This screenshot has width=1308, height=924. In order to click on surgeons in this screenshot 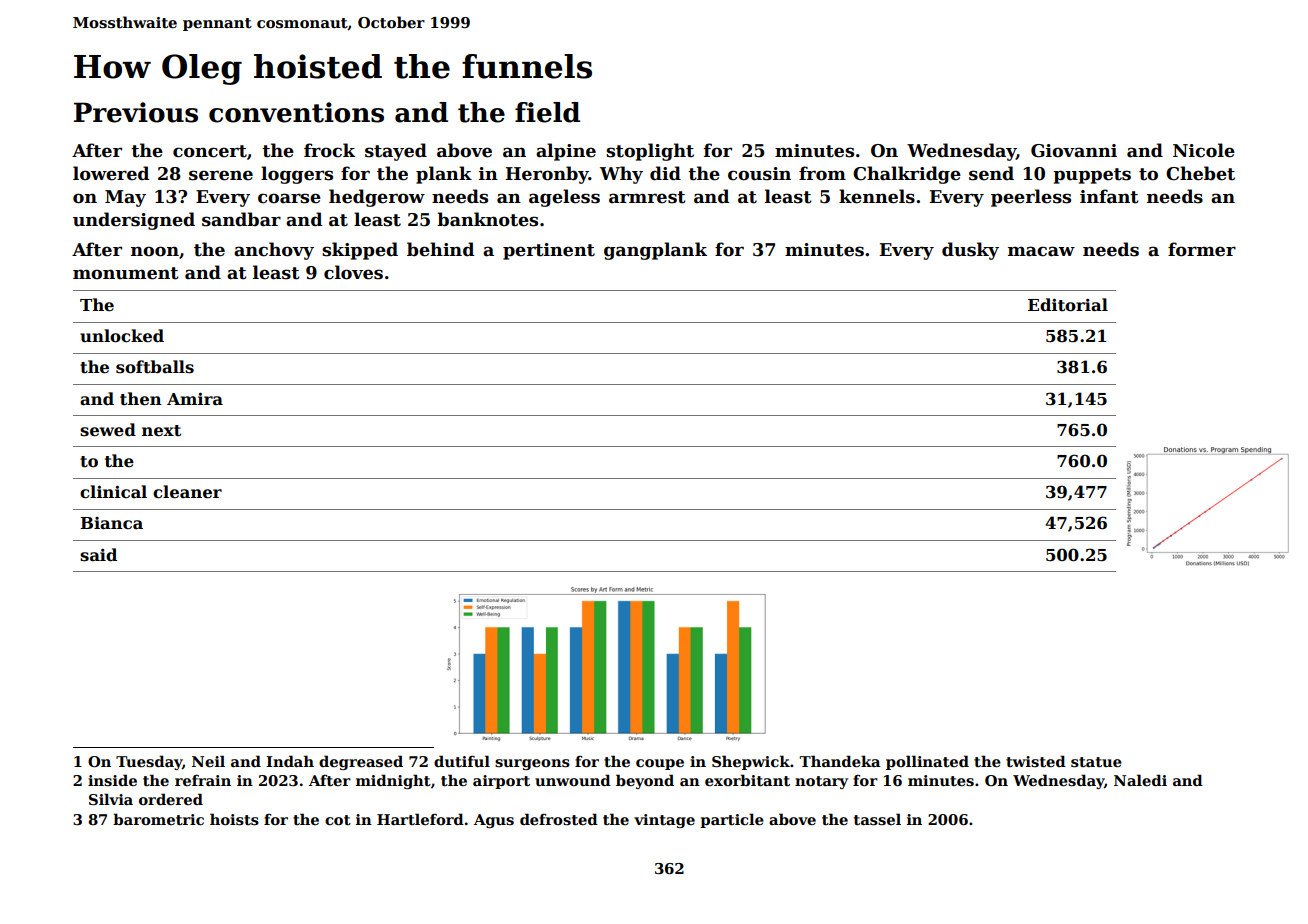, I will do `click(532, 764)`.
